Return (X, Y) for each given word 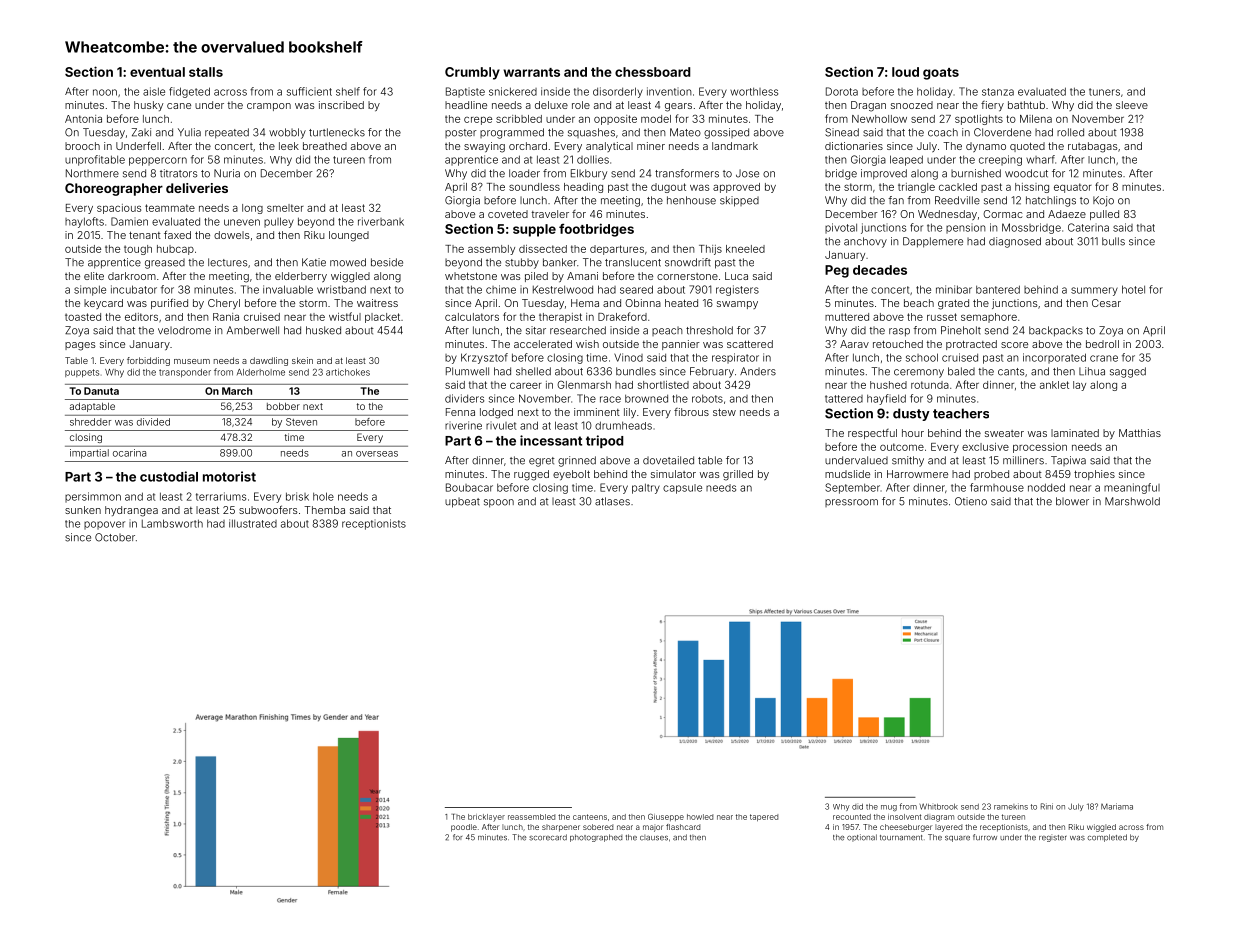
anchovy (865, 242)
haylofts (84, 222)
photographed (596, 838)
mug (889, 808)
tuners (1104, 92)
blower (1072, 501)
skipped (739, 201)
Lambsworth (172, 523)
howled (700, 817)
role (581, 105)
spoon (499, 503)
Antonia (83, 119)
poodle (464, 828)
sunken (83, 510)
